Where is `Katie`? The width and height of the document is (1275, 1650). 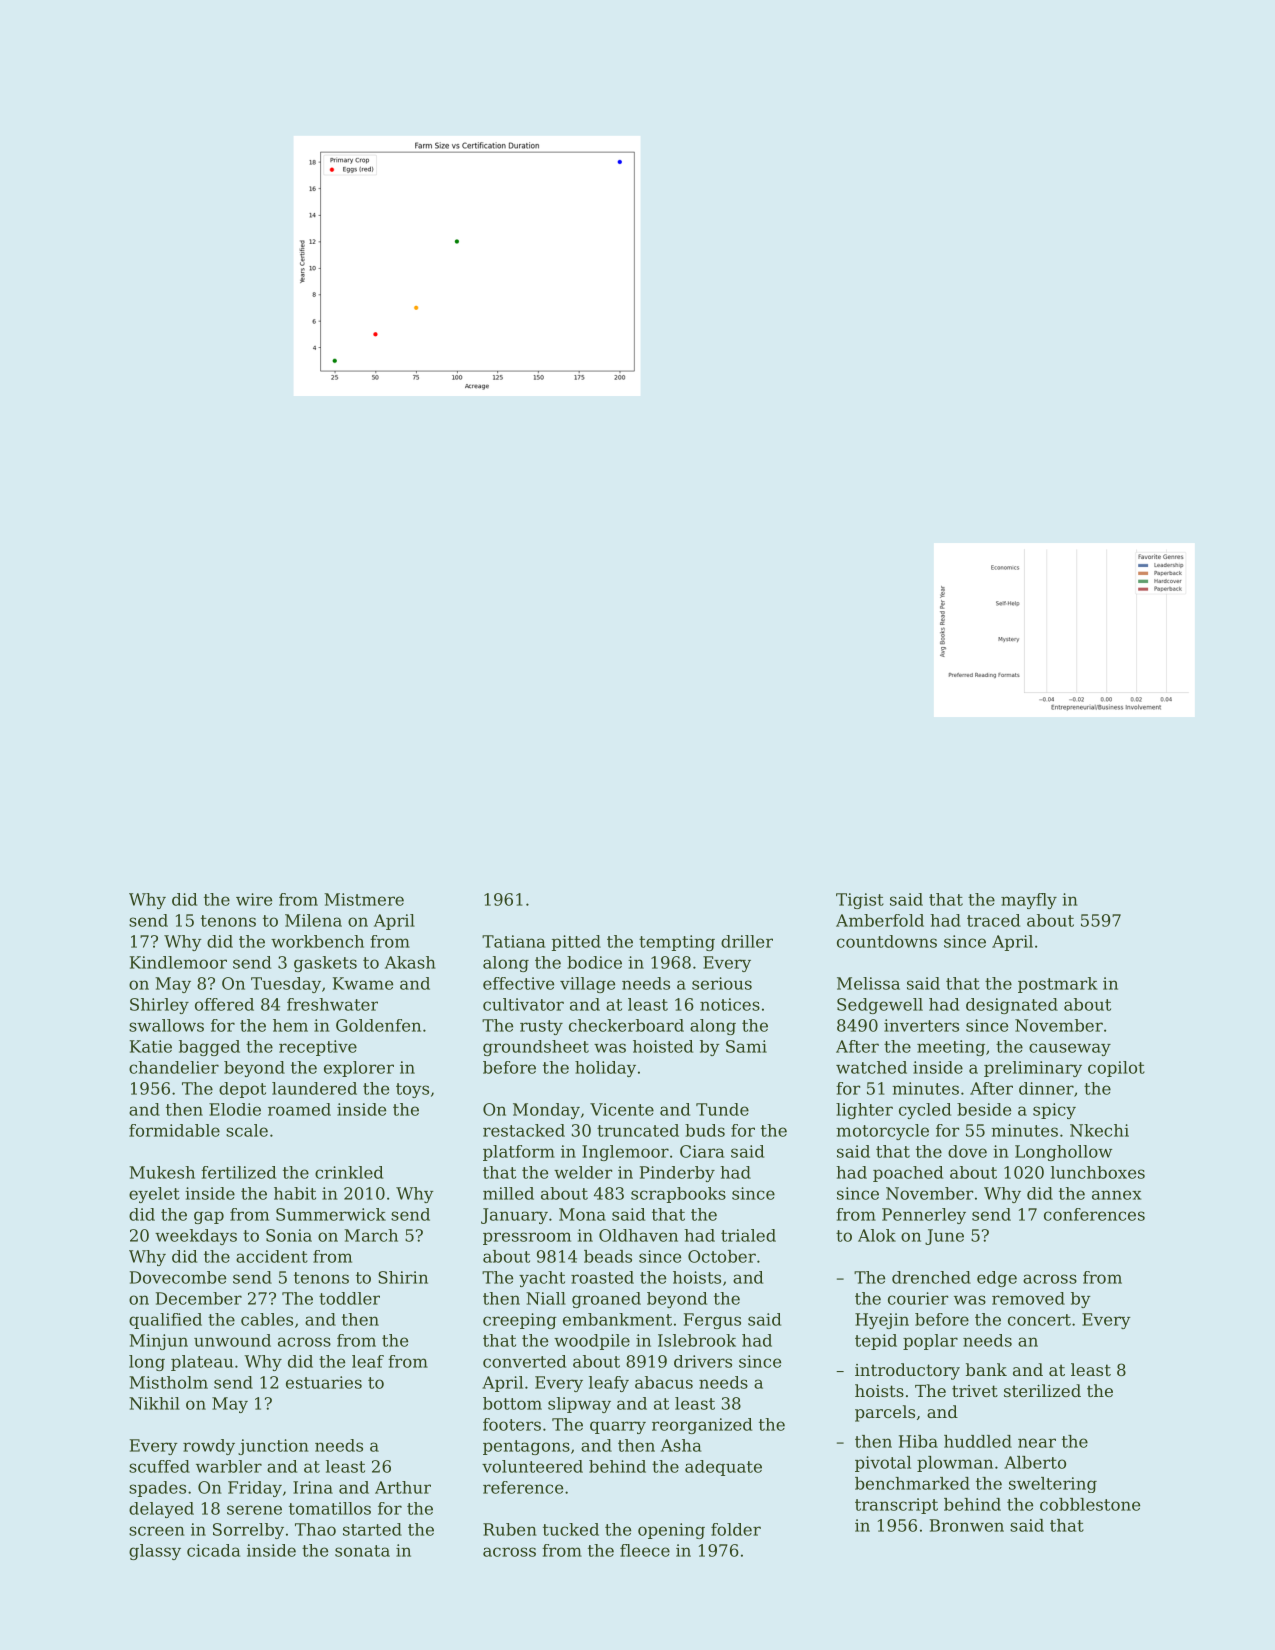
Katie is located at coordinates (151, 1046).
